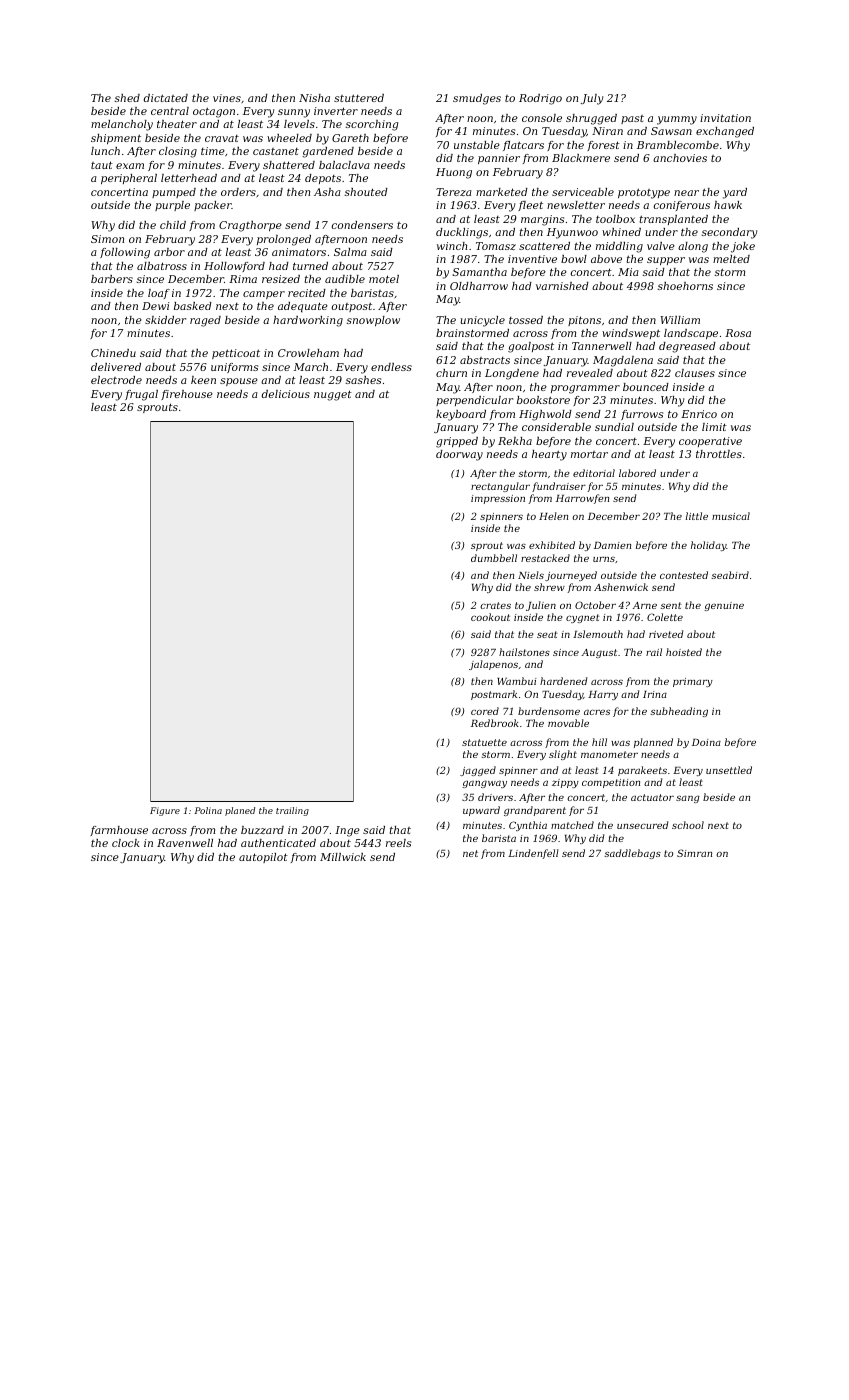  Describe the element at coordinates (494, 558) in the image. I see `dumbbell` at that location.
